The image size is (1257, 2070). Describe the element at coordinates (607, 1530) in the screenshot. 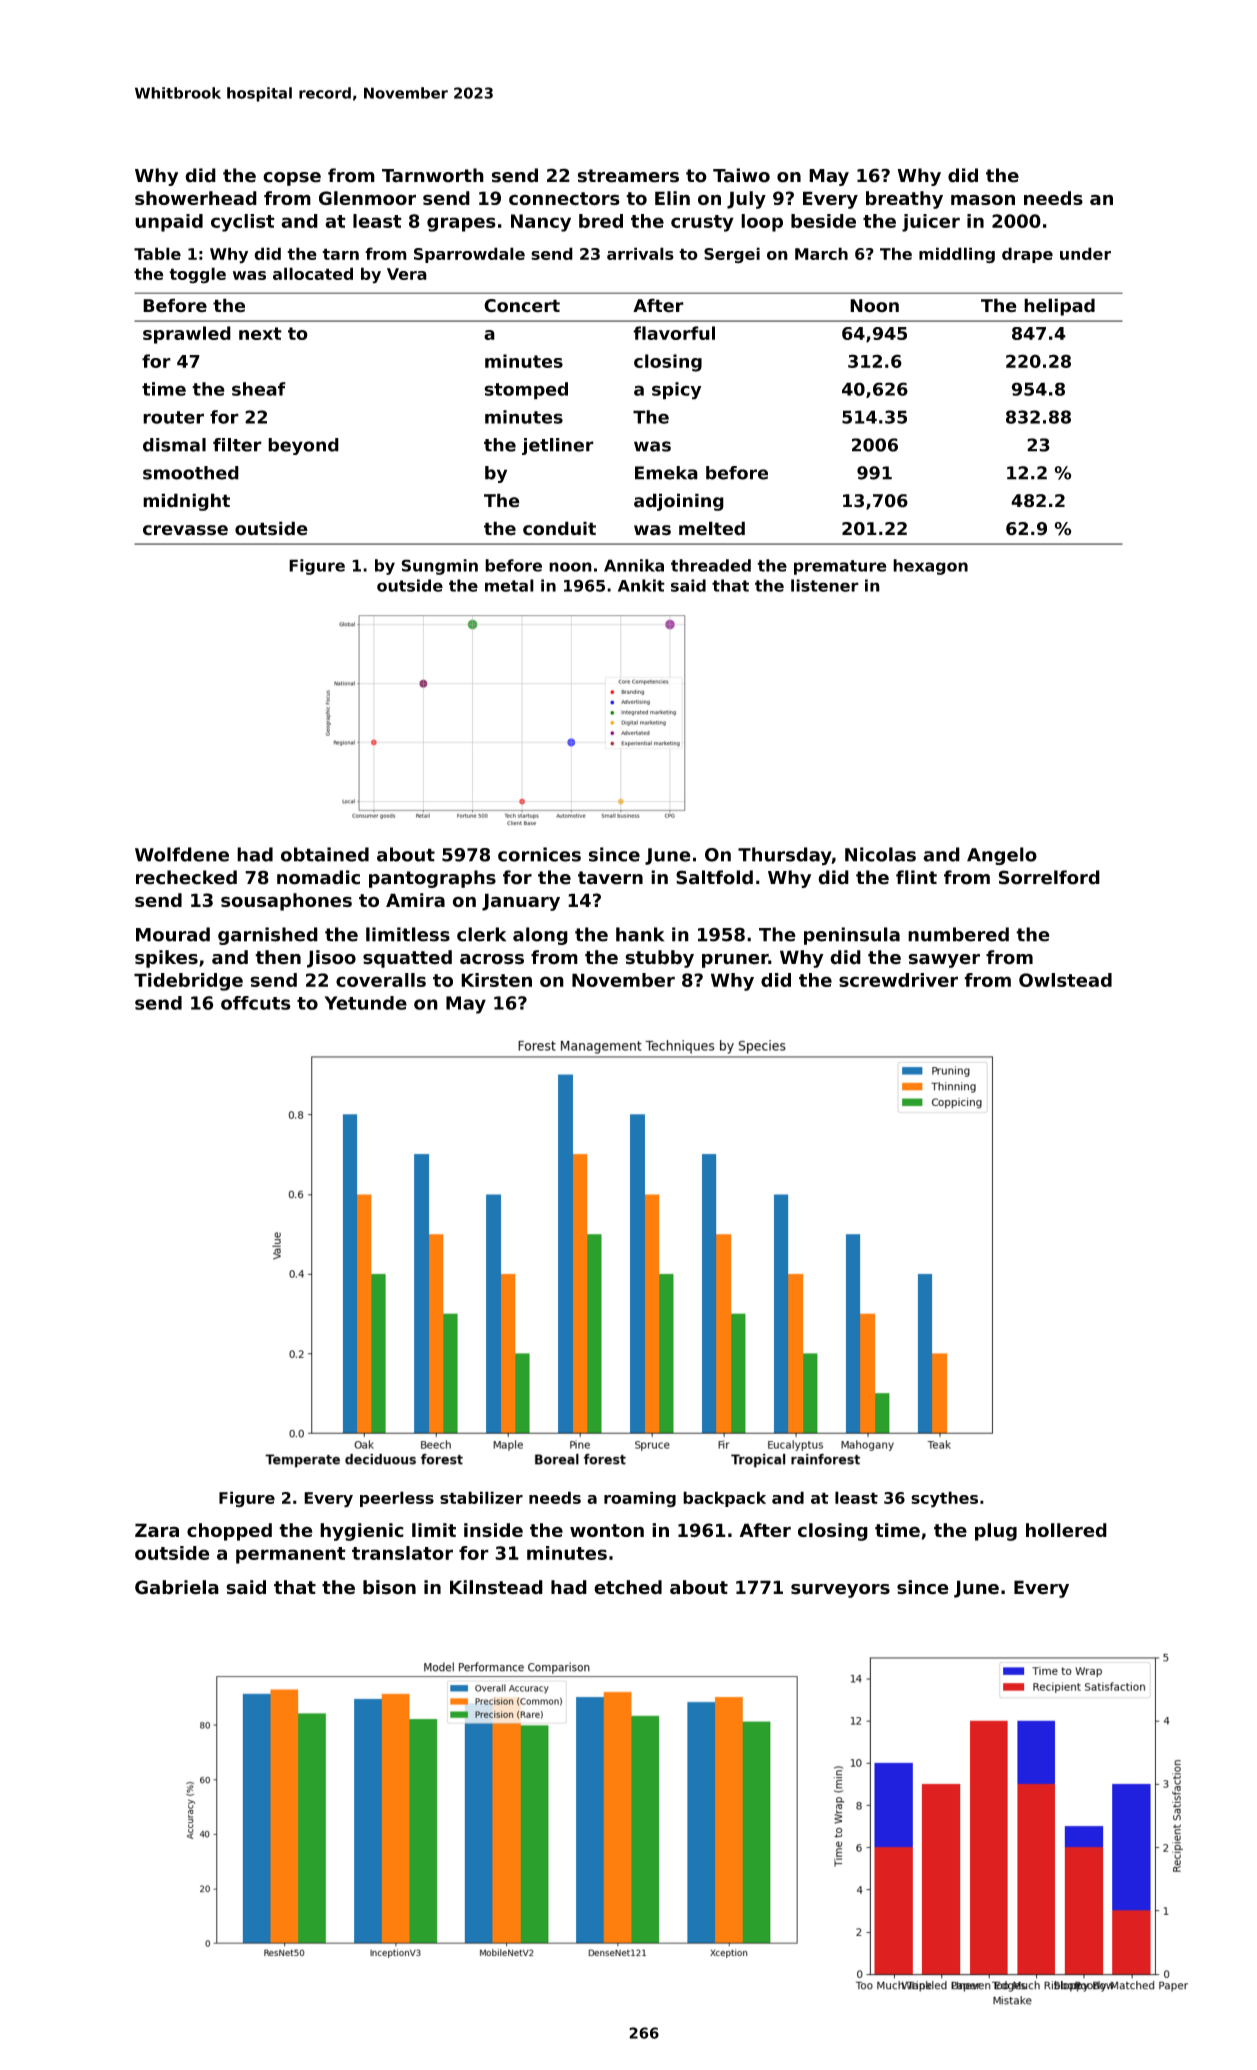

I see `wonton` at that location.
